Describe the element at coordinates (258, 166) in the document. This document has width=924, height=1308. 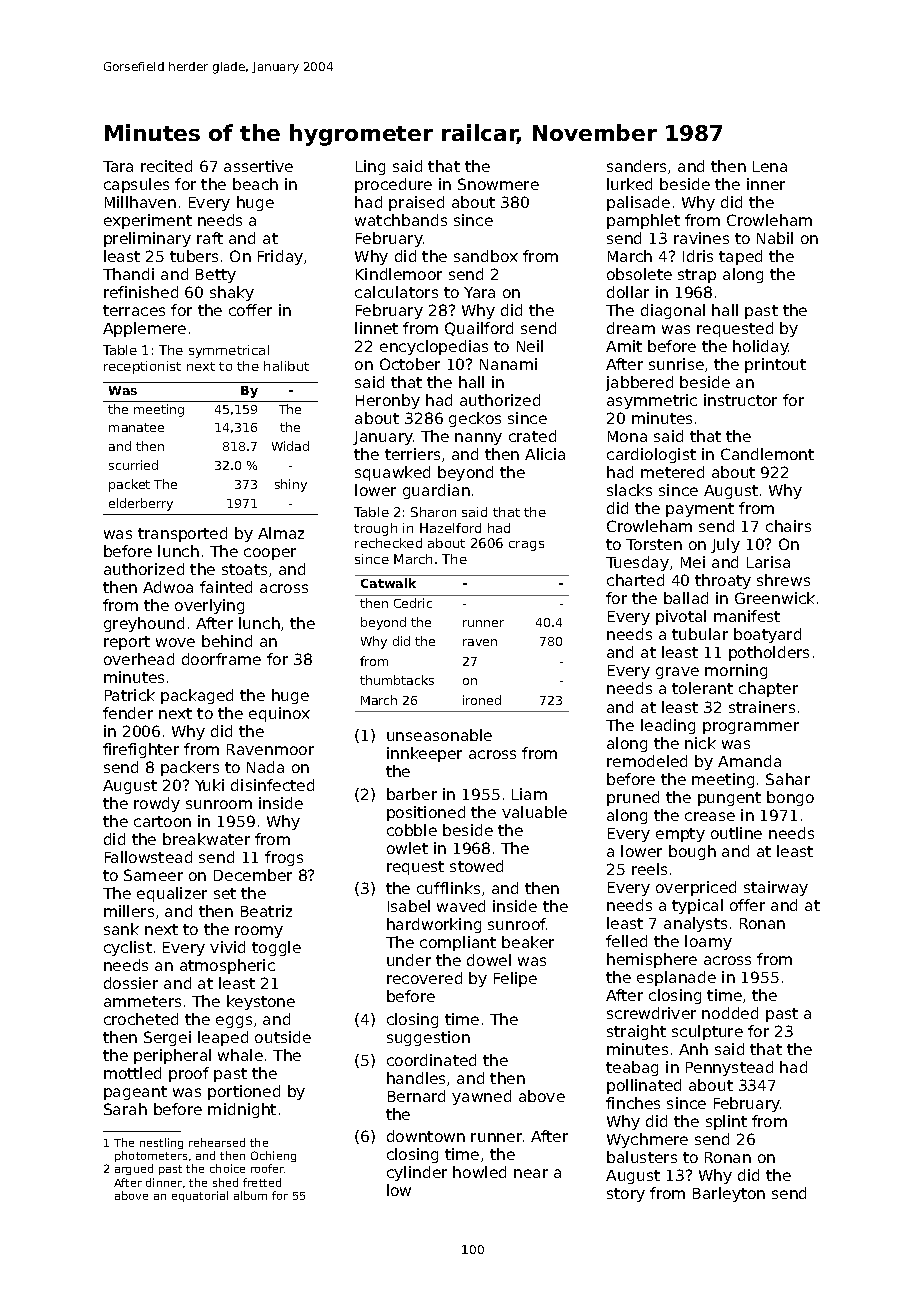
I see `assertive` at that location.
